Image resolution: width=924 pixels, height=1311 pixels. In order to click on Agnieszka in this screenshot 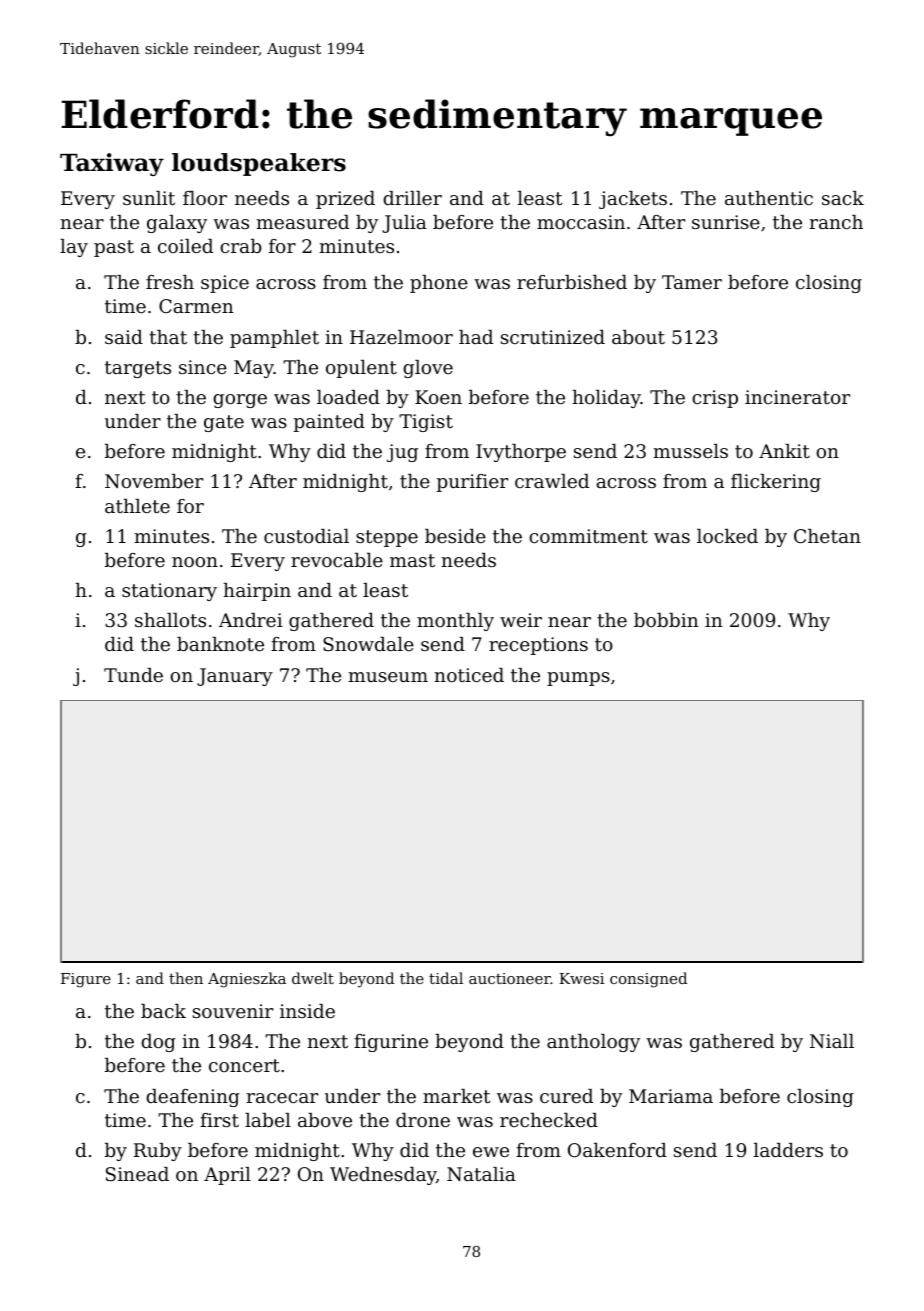, I will do `click(247, 980)`.
